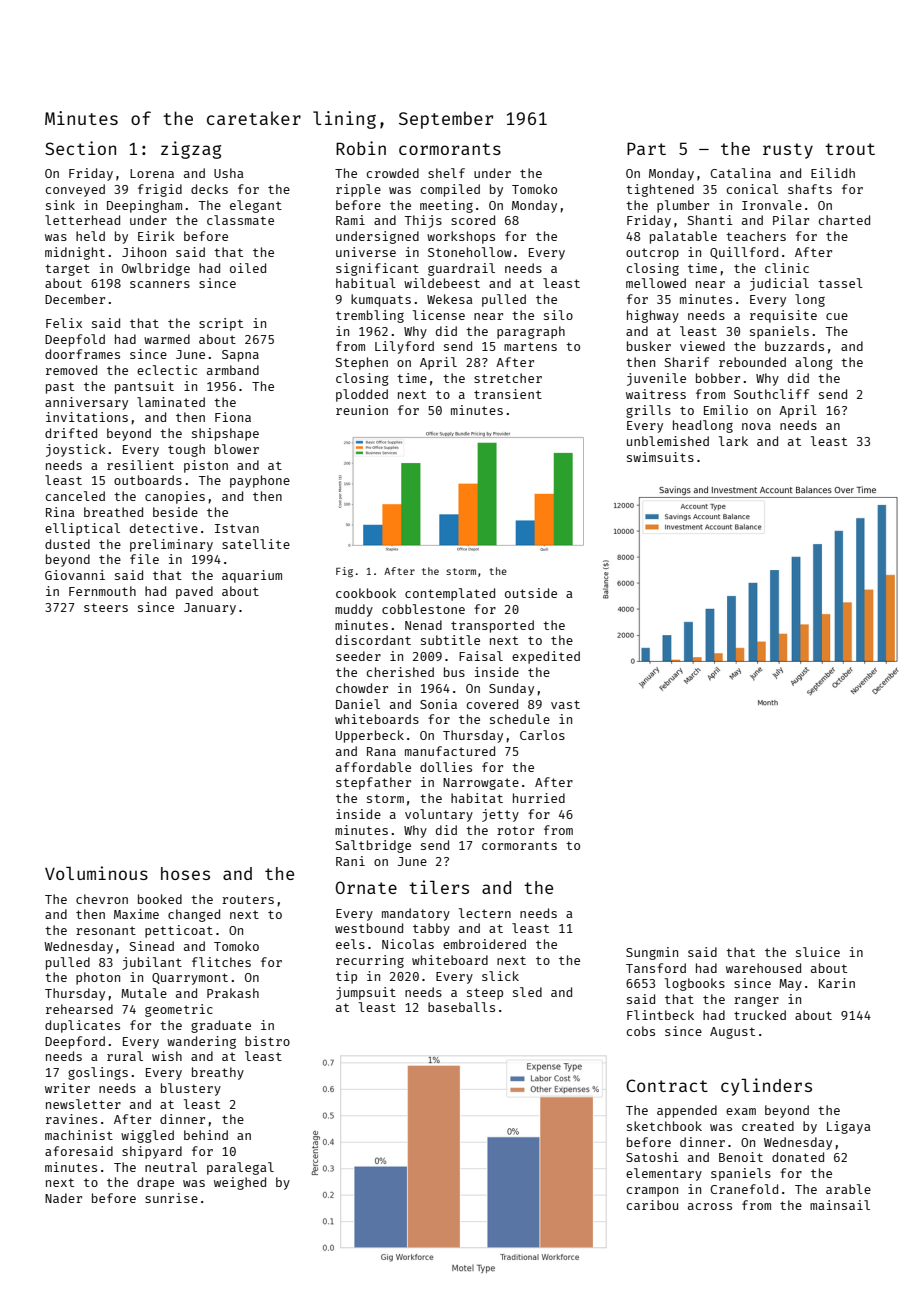 This image has width=924, height=1308. Describe the element at coordinates (191, 150) in the image. I see `zigzag` at that location.
